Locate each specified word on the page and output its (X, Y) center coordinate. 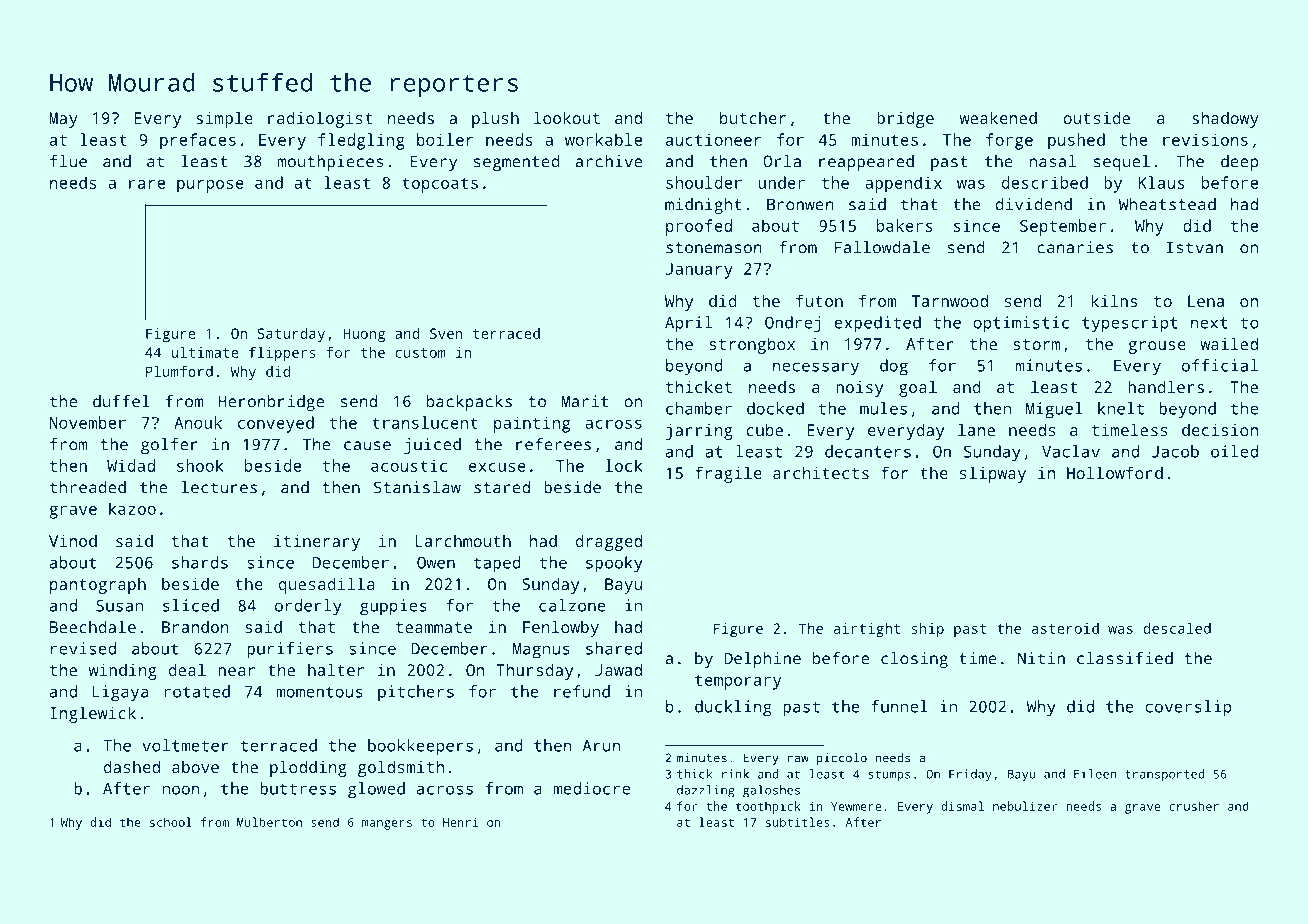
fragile (728, 474)
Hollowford (1115, 472)
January (699, 271)
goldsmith (401, 768)
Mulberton (269, 822)
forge (1009, 141)
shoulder (704, 182)
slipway (993, 474)
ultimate (205, 352)
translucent (425, 422)
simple (224, 119)
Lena (1206, 301)
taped (497, 564)
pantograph (98, 585)
